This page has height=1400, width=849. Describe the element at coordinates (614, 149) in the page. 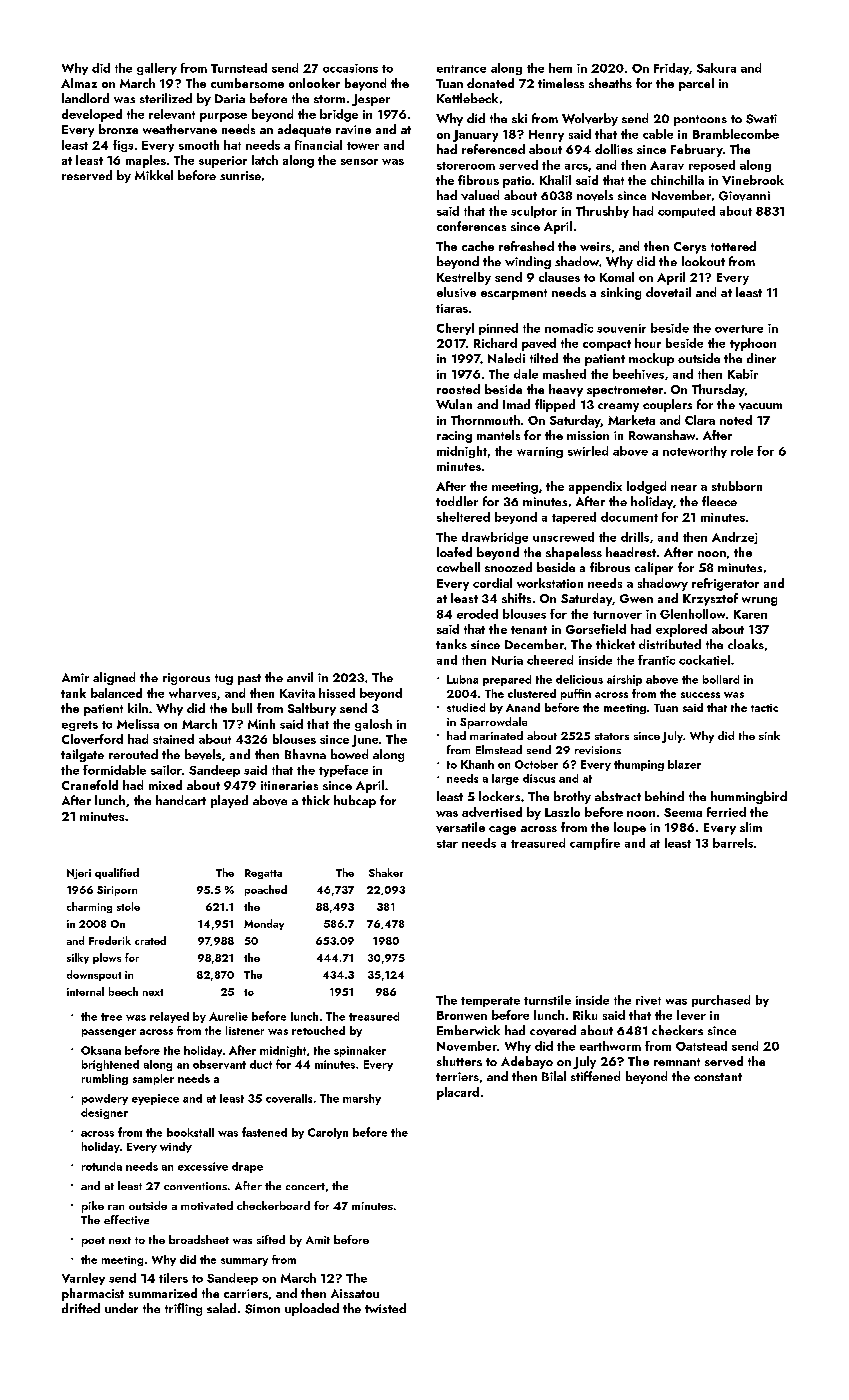

I see `dollies` at that location.
